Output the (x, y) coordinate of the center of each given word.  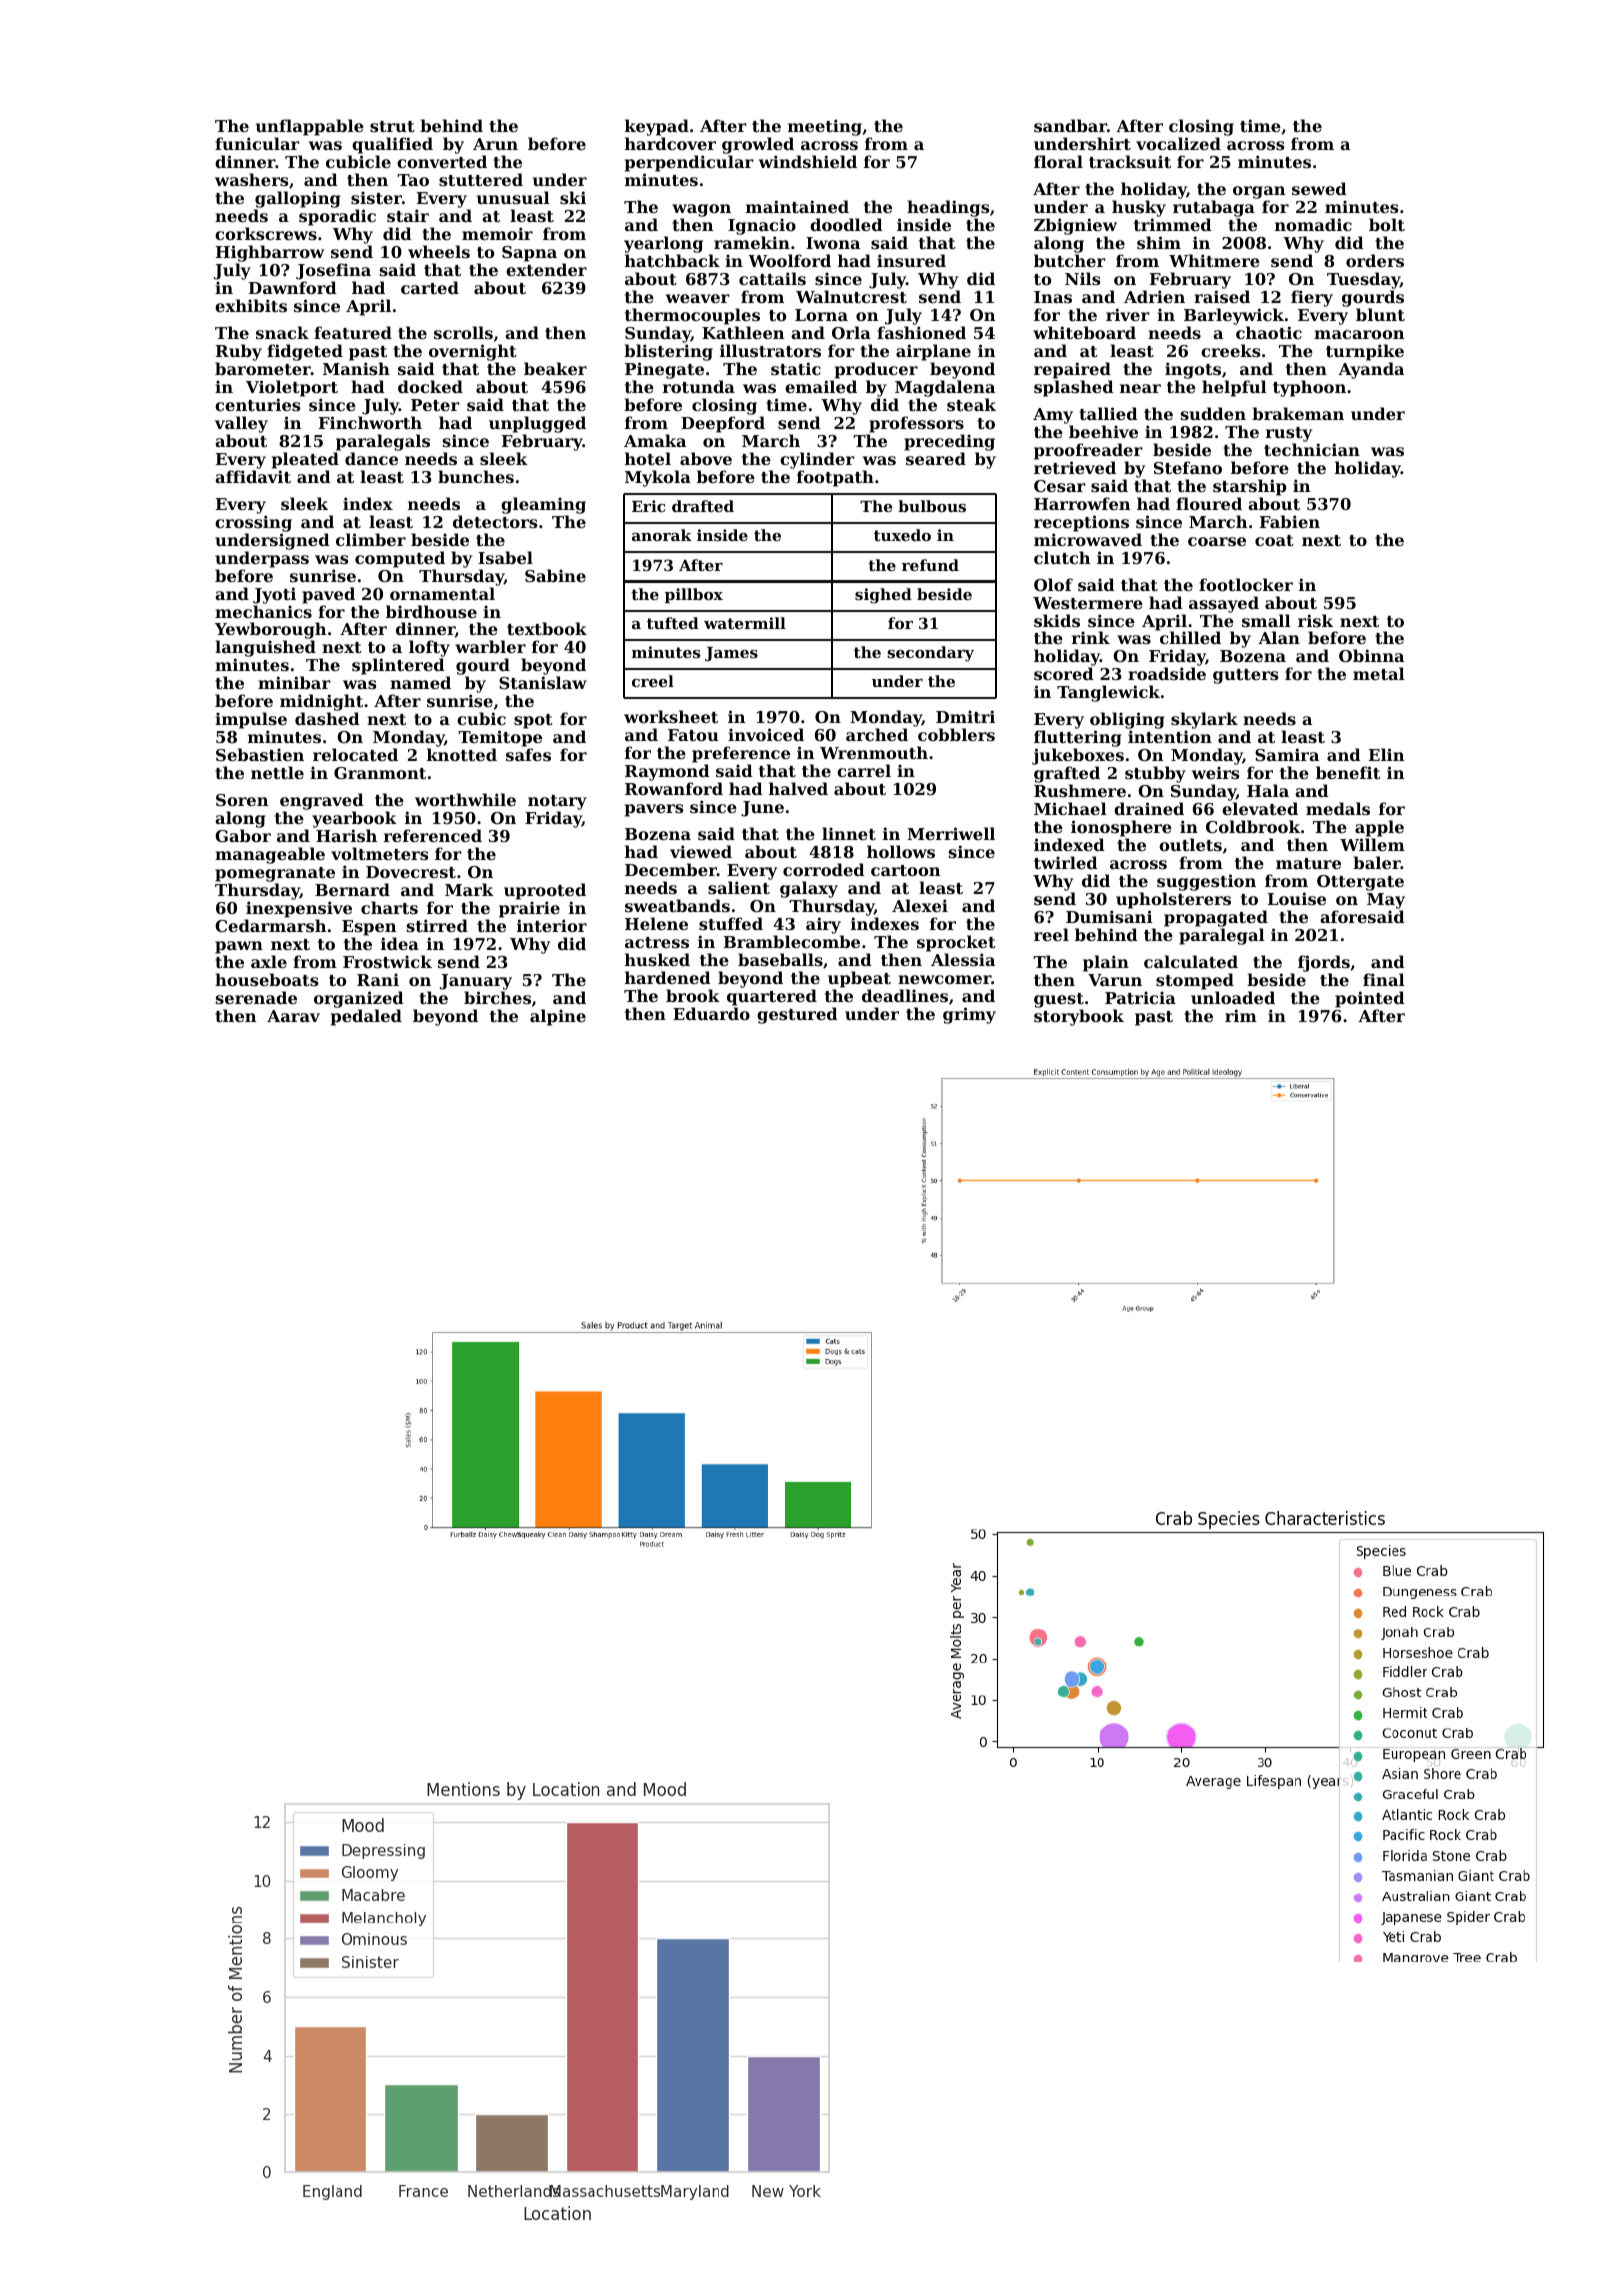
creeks (1230, 350)
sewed (1319, 188)
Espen (369, 928)
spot (533, 721)
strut (392, 126)
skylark (1204, 720)
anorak (662, 535)
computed (400, 559)
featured (353, 332)
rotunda (699, 386)
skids (1057, 620)
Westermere (1088, 603)
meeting (825, 127)
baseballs (780, 959)
